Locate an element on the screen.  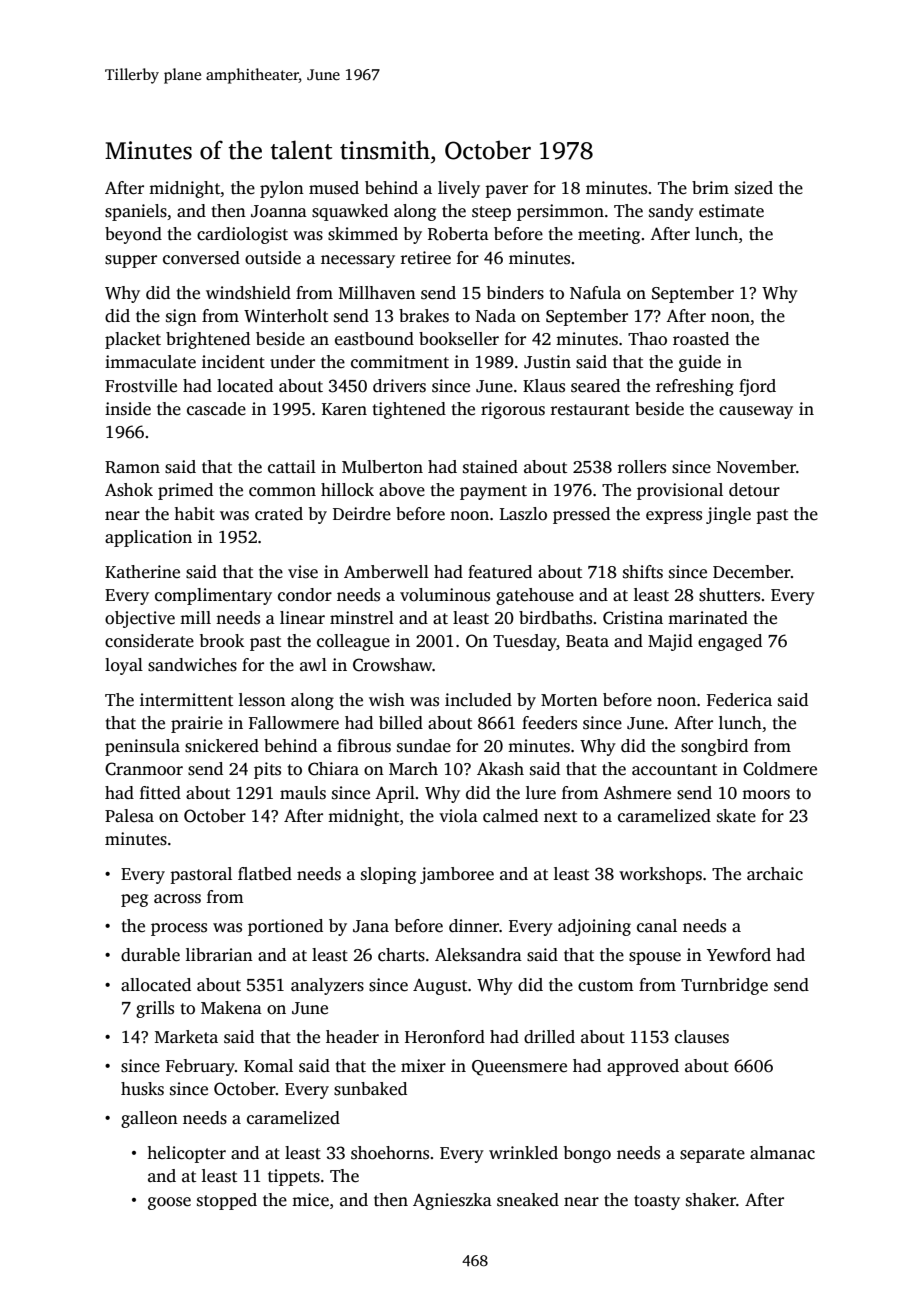
librarian is located at coordinates (219, 954).
